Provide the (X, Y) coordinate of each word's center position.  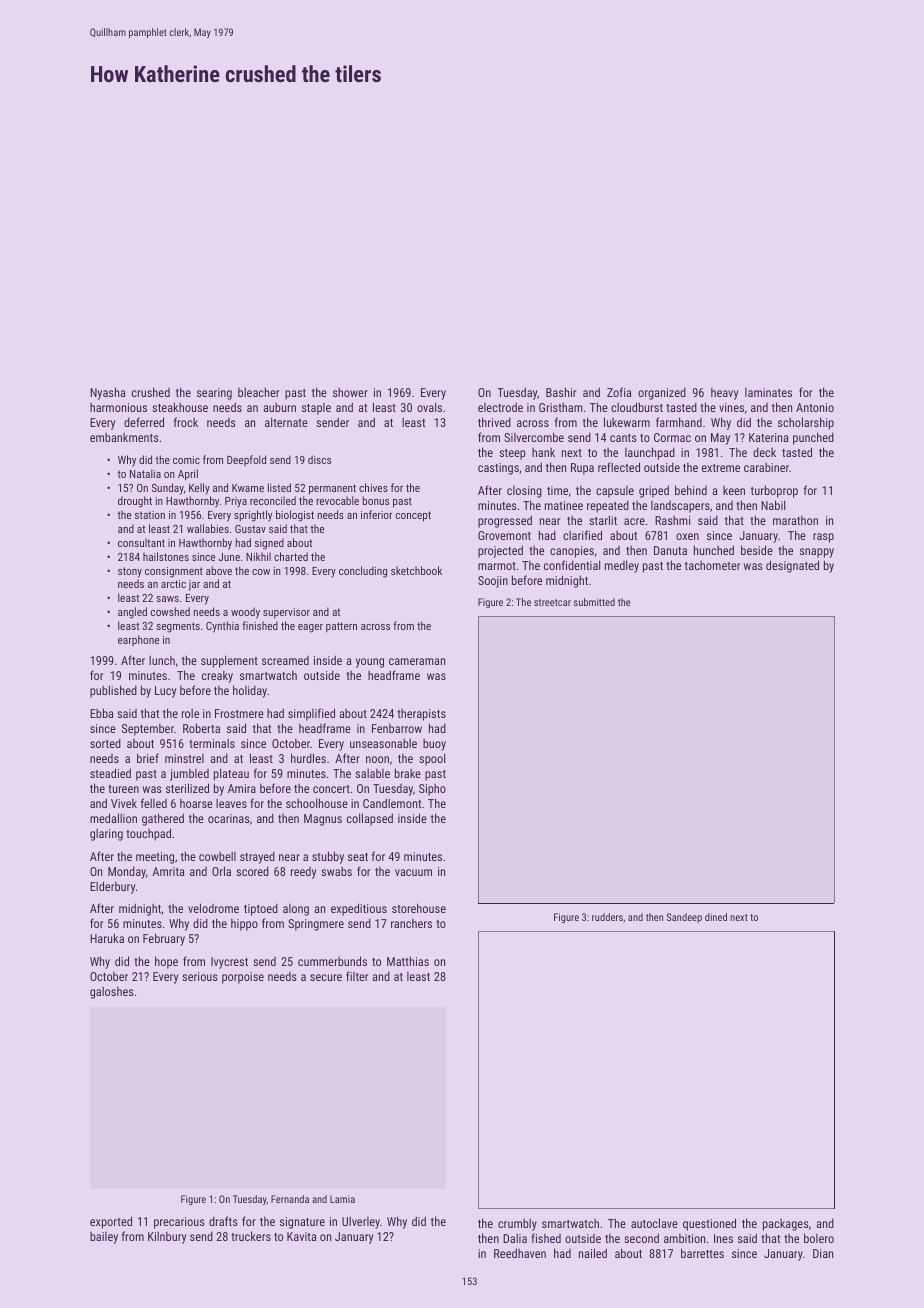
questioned (709, 1224)
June (229, 557)
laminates (768, 392)
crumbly (517, 1225)
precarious (179, 1223)
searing (214, 394)
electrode (500, 407)
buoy (434, 745)
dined (716, 917)
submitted (594, 602)
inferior (376, 514)
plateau (231, 774)
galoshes (112, 993)
